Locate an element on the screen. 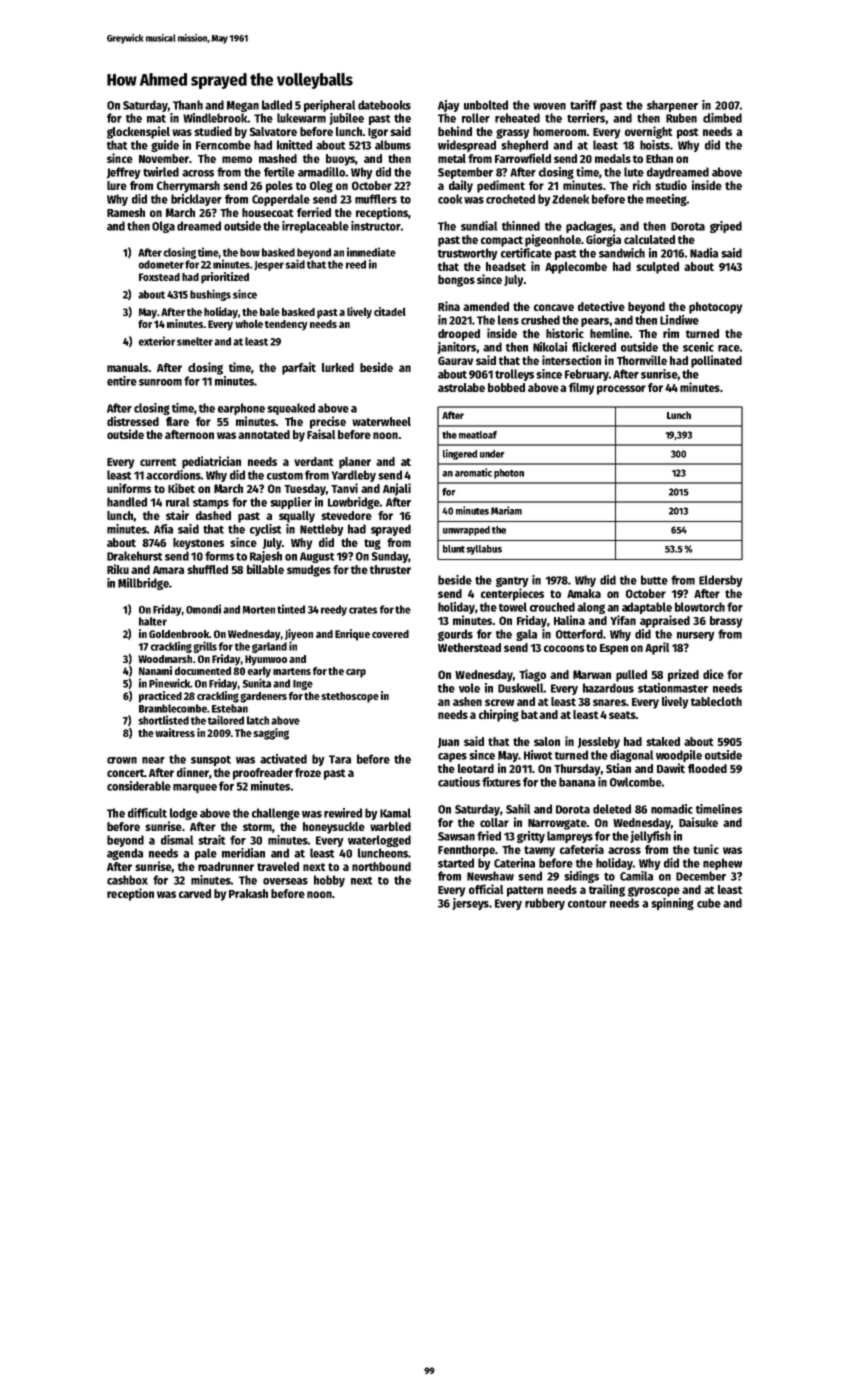  contour is located at coordinates (587, 903).
